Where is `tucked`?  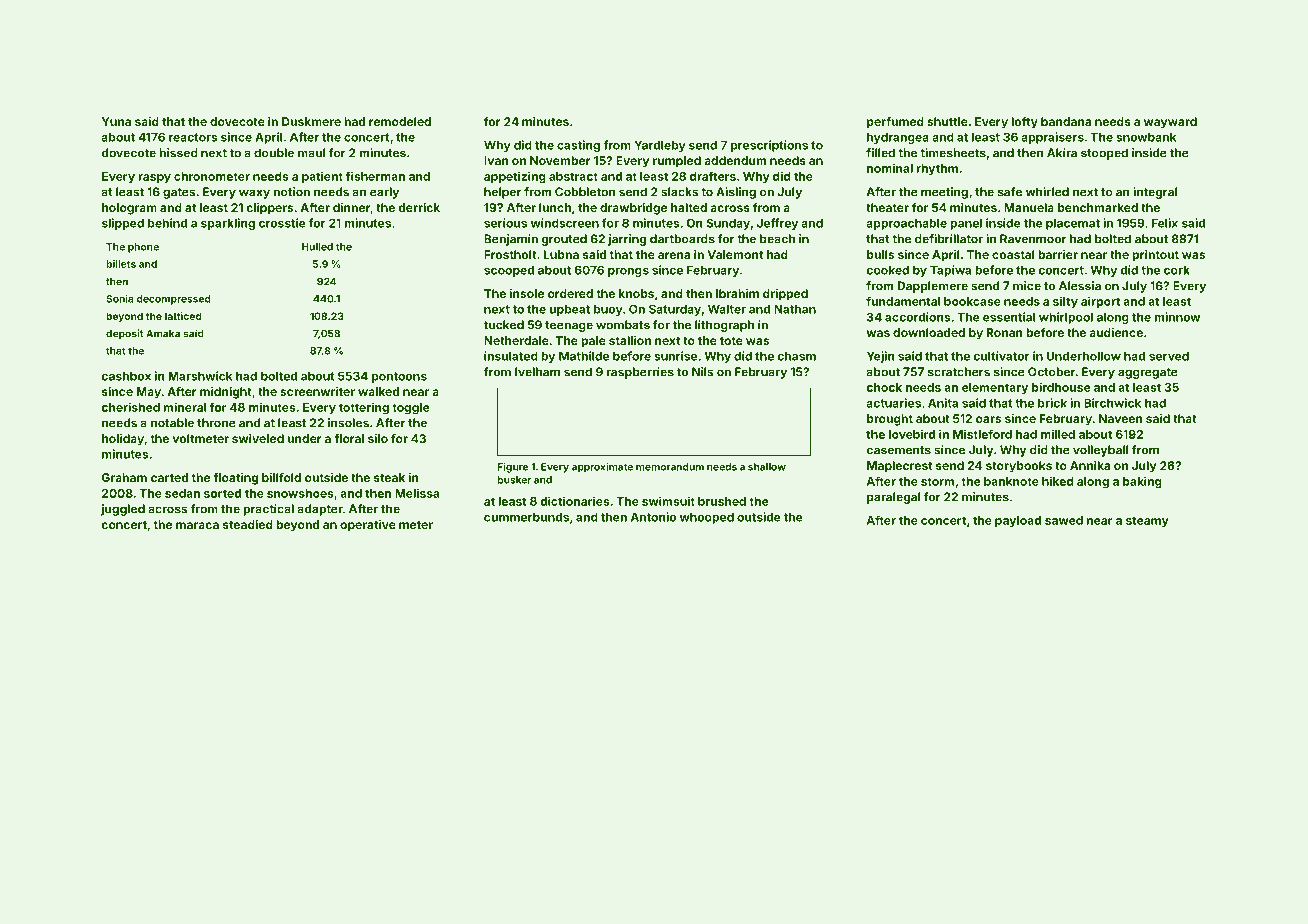 tucked is located at coordinates (504, 325).
